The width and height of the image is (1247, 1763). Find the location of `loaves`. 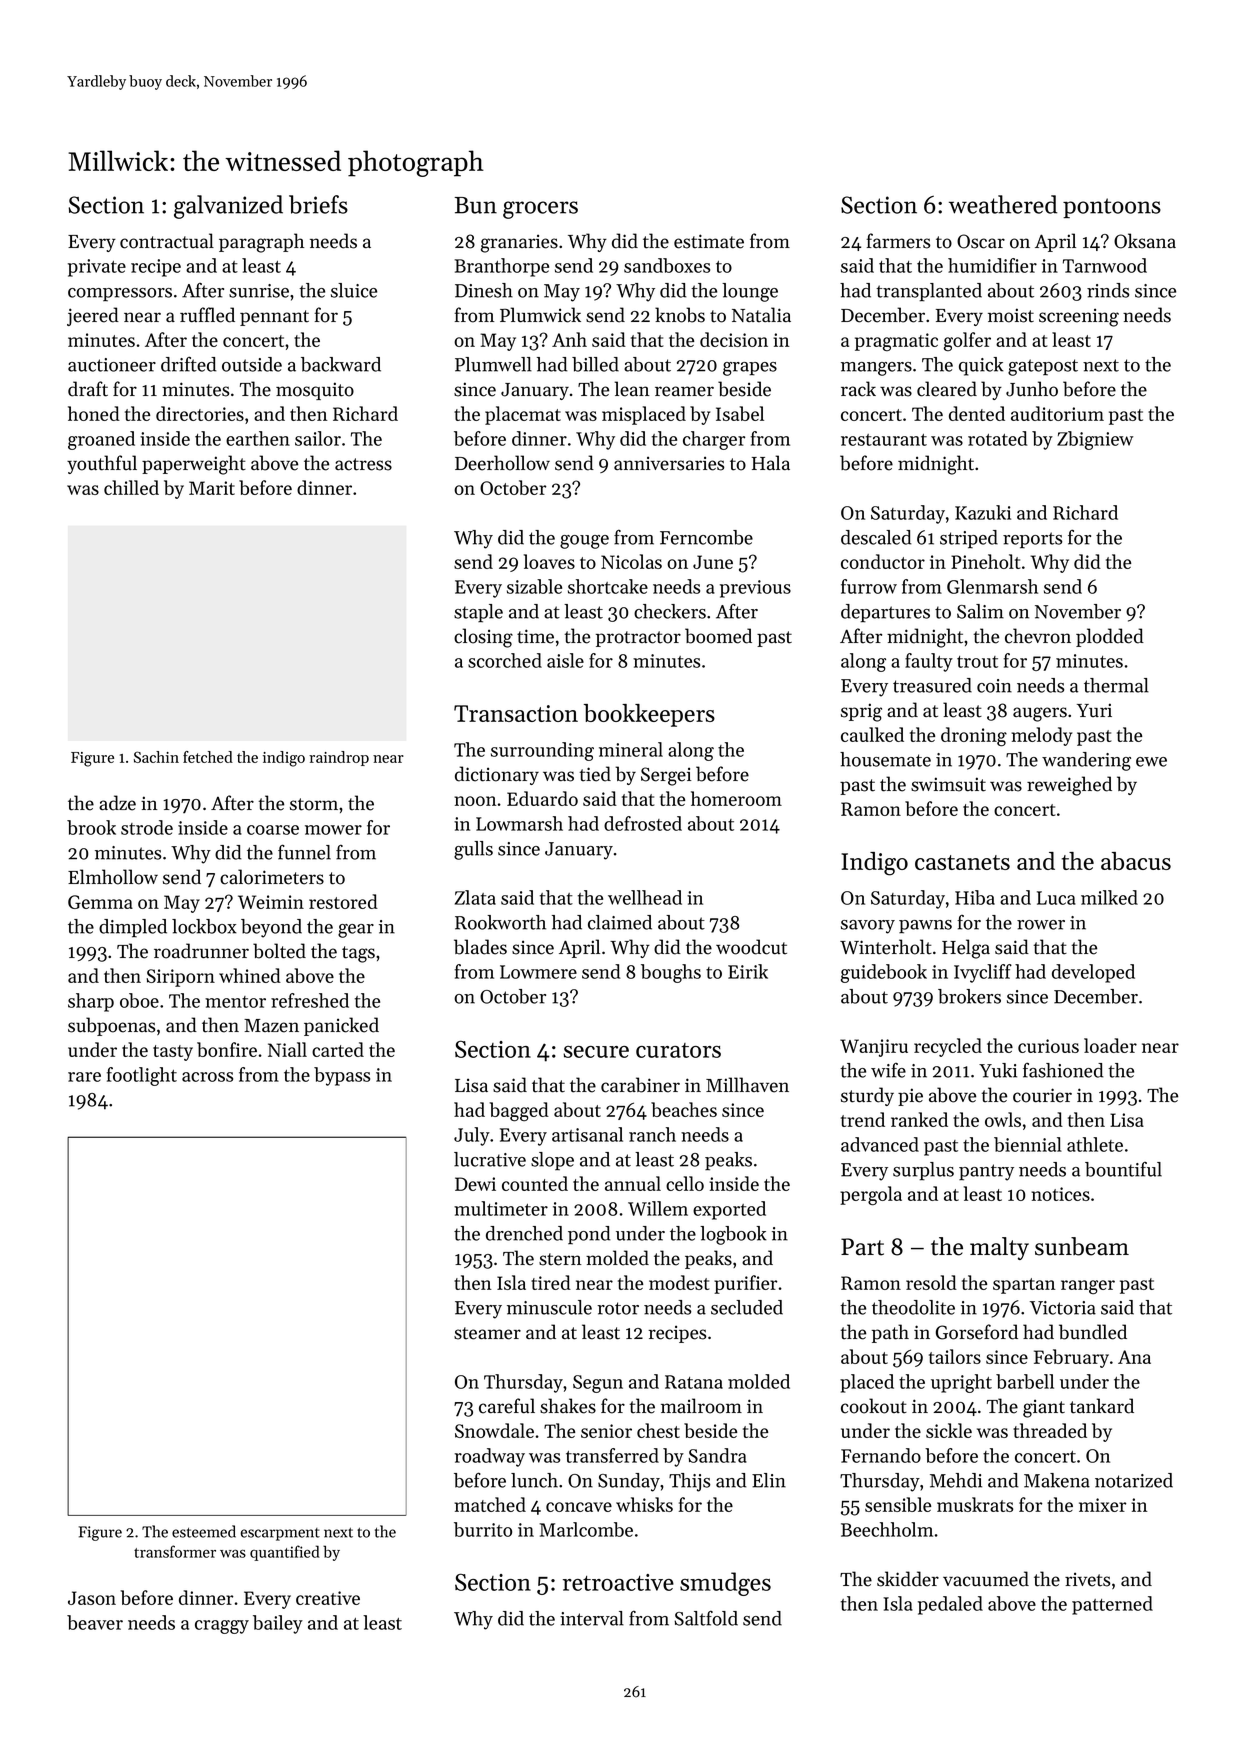

loaves is located at coordinates (549, 561).
